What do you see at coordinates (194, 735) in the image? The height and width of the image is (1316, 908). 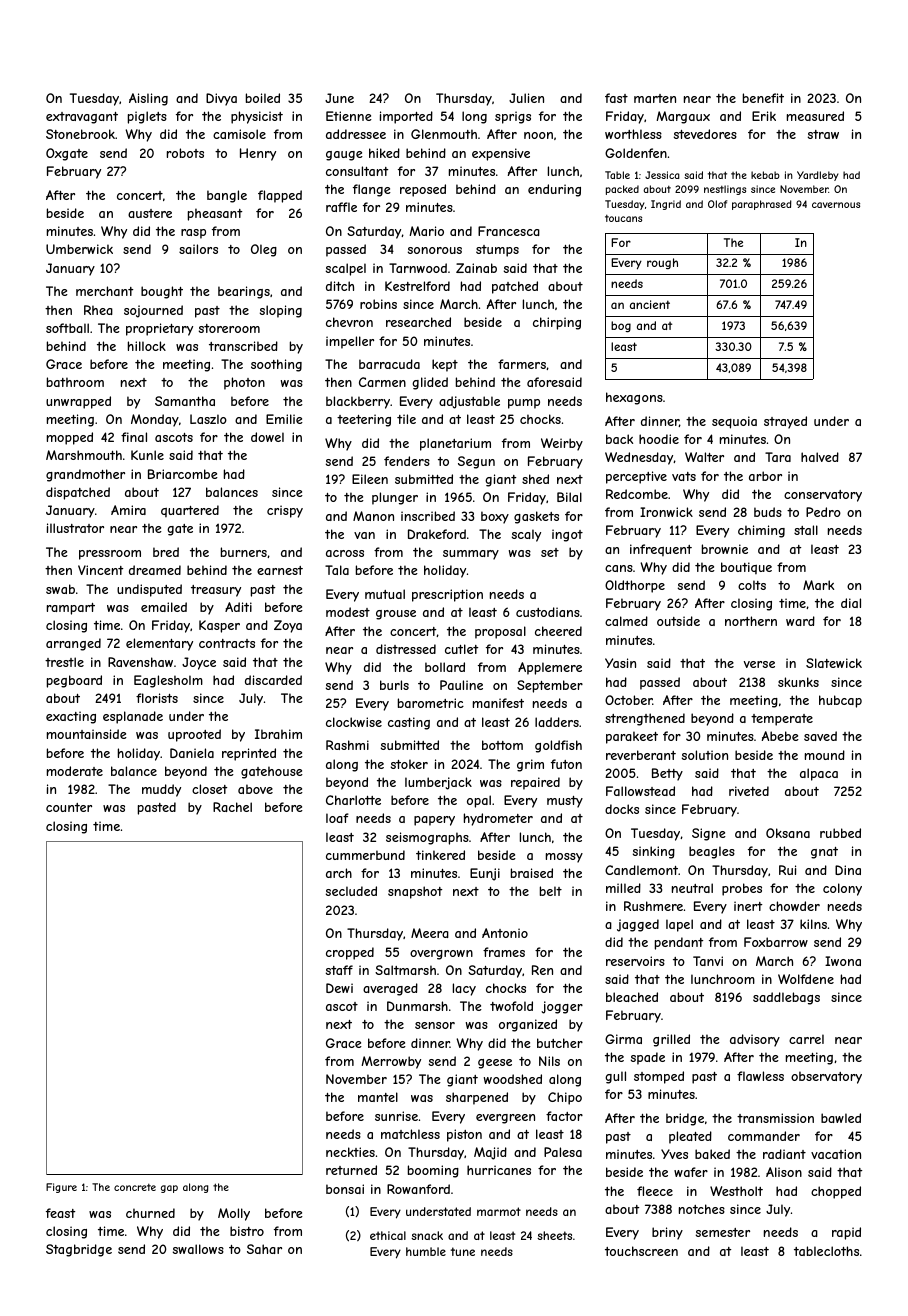 I see `uprooted` at bounding box center [194, 735].
